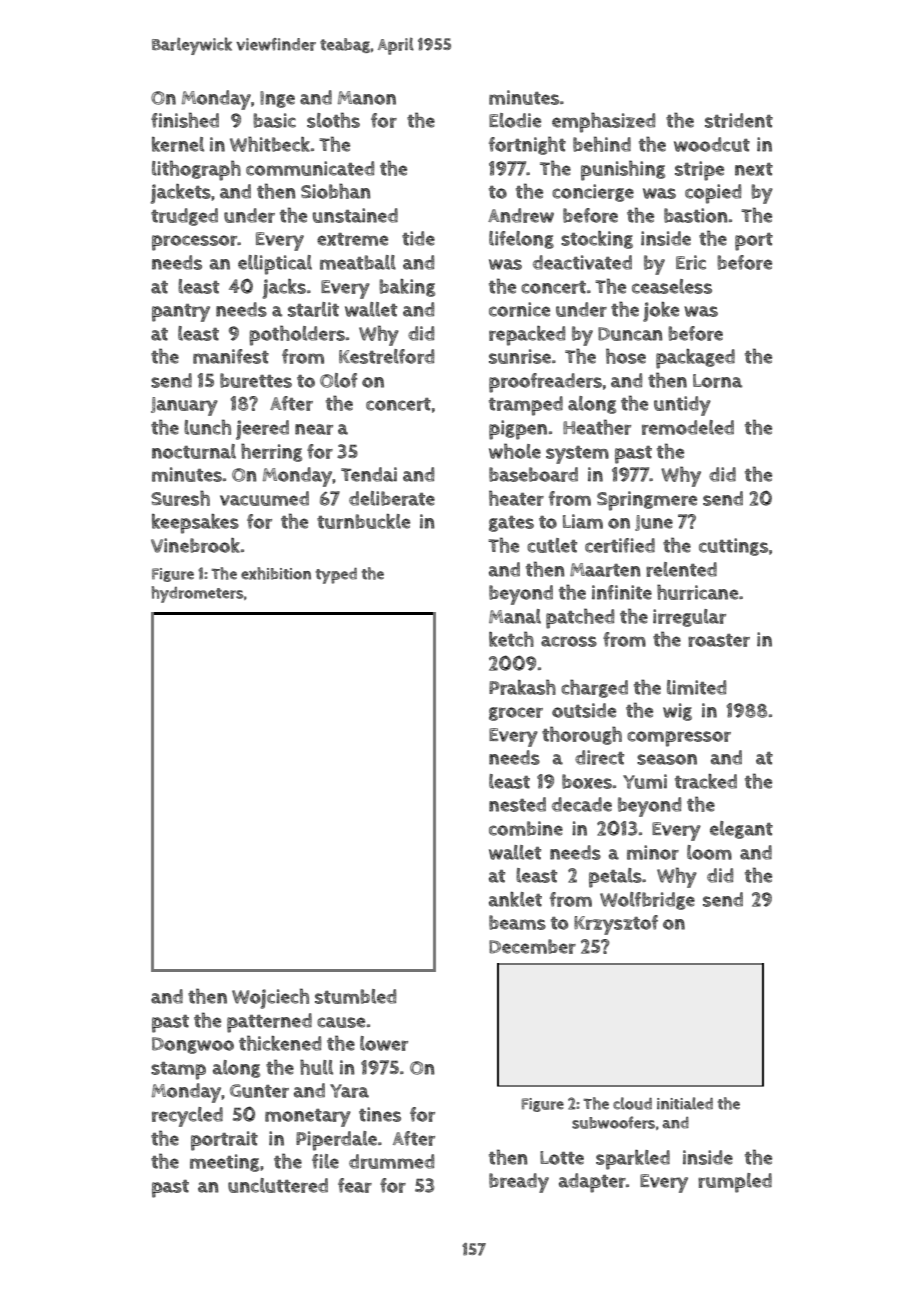  Describe the element at coordinates (516, 714) in the document. I see `grocer` at that location.
